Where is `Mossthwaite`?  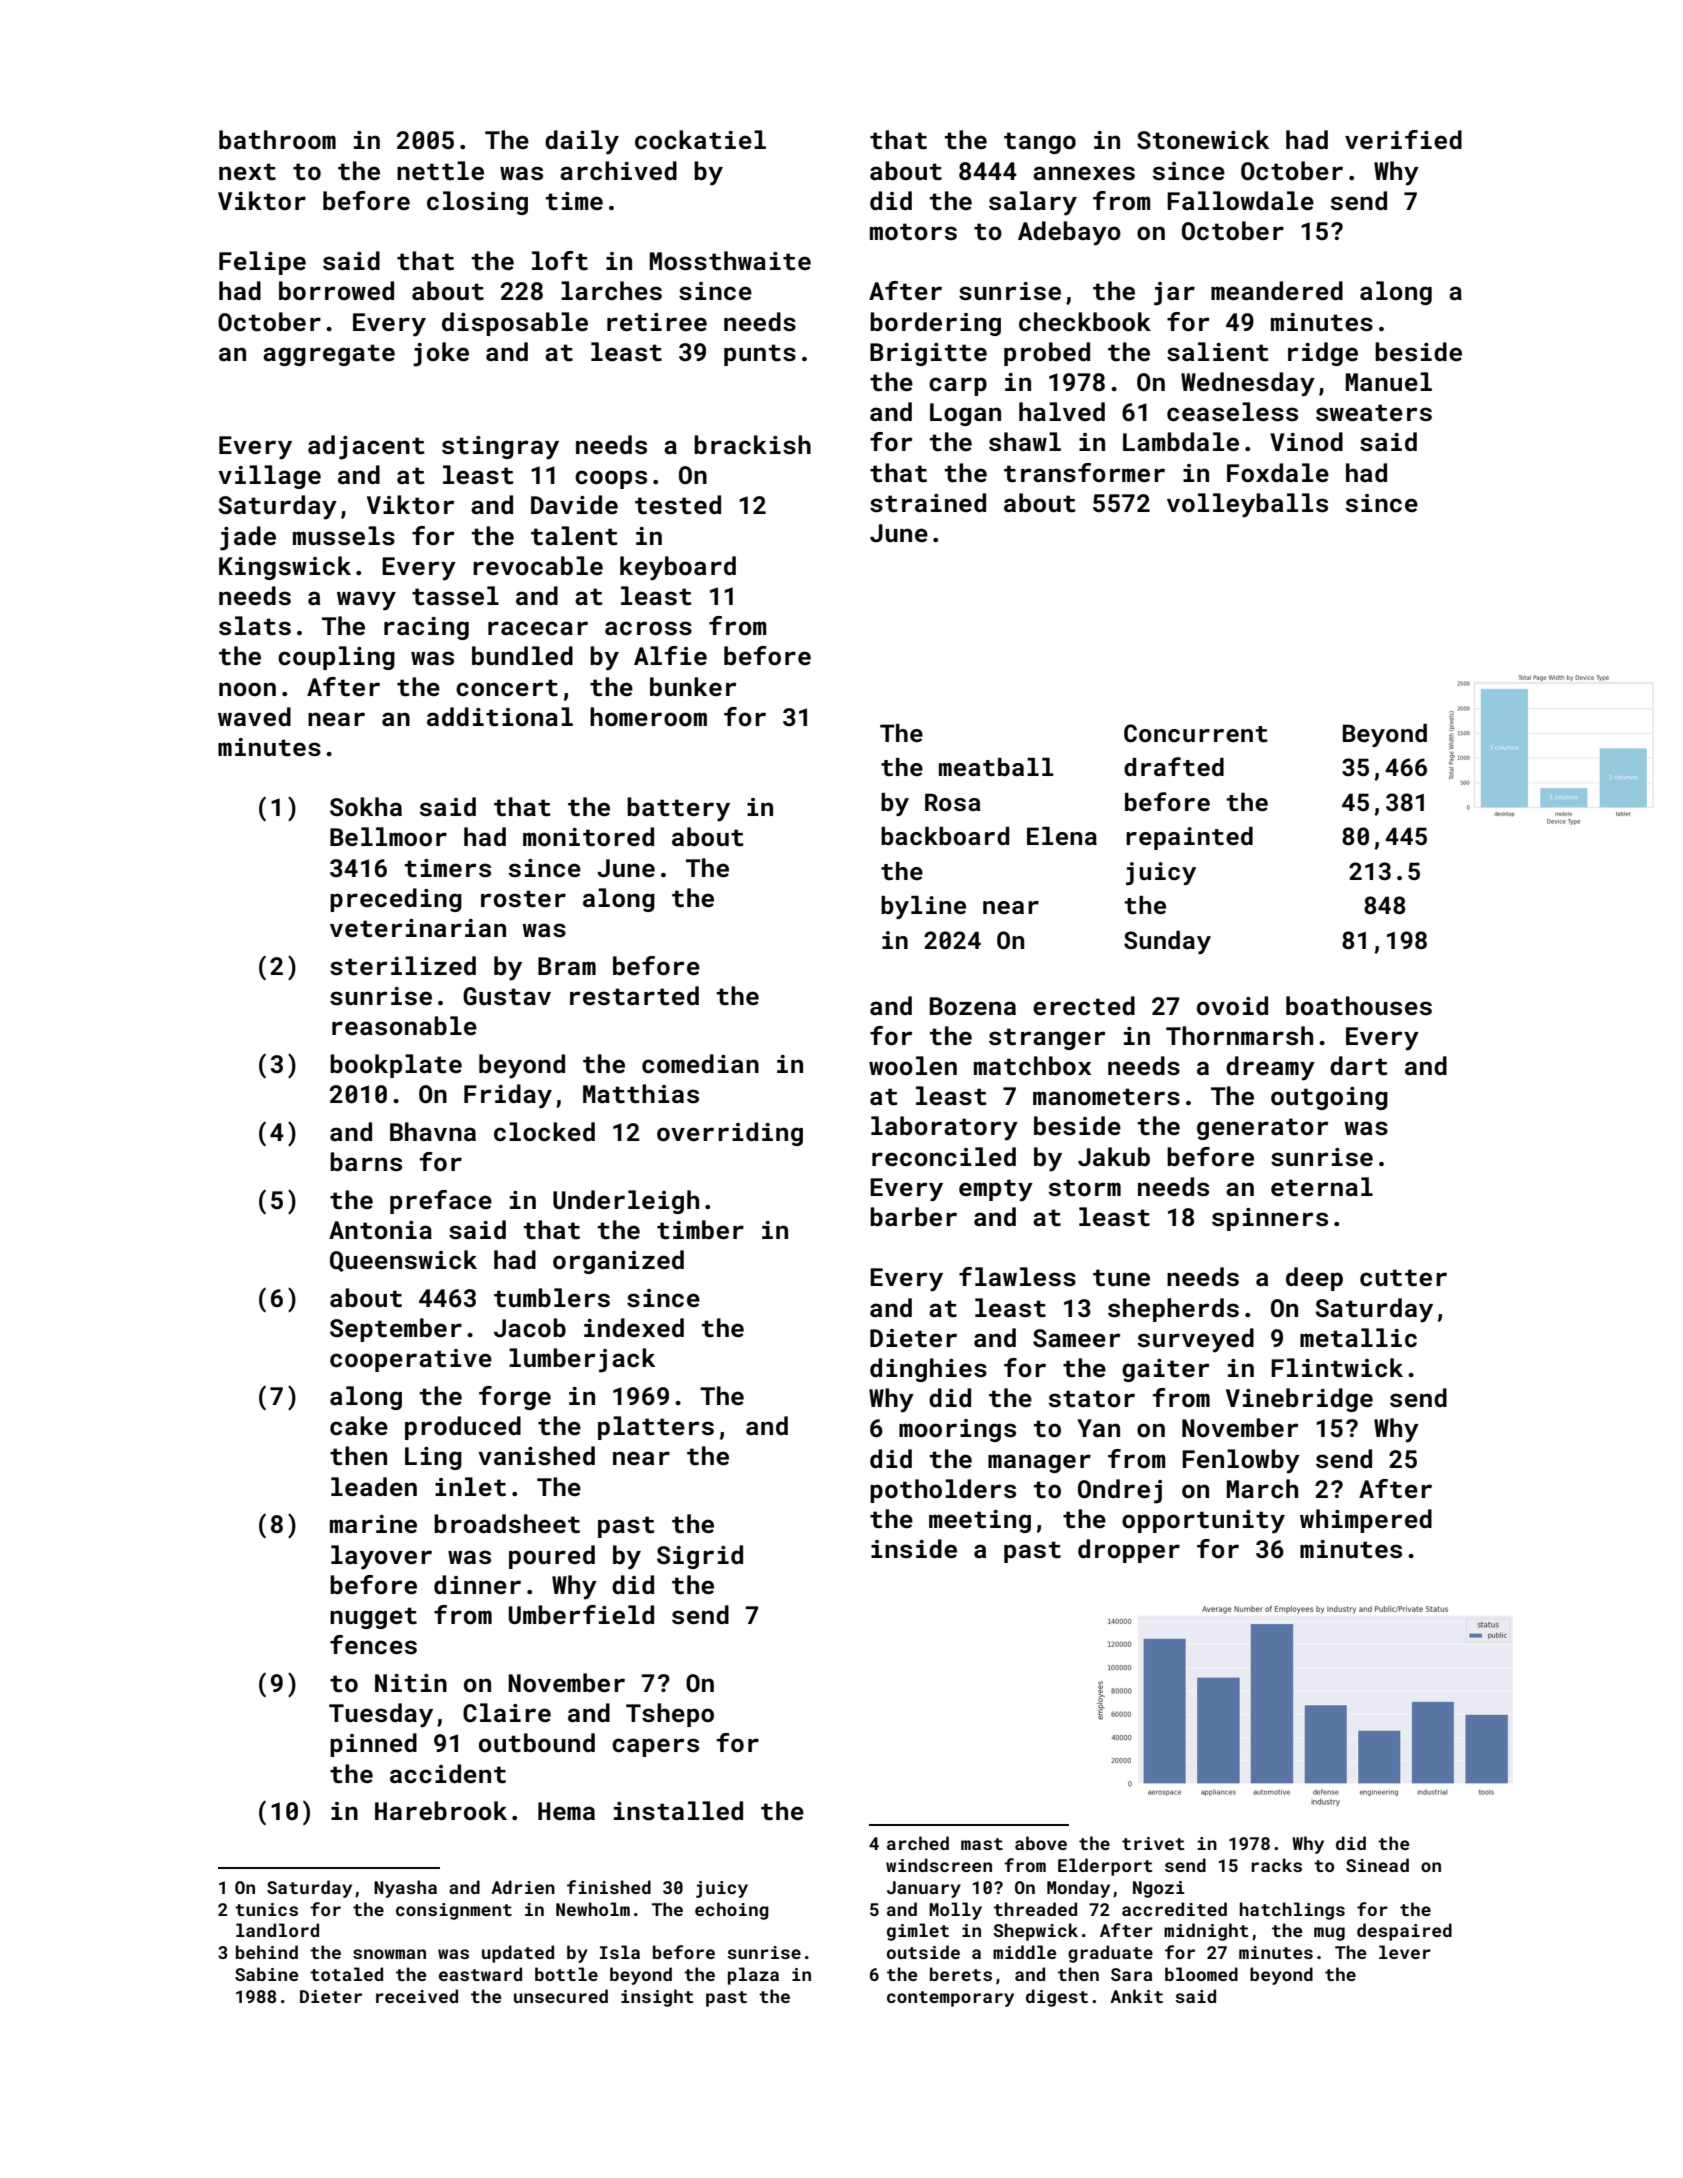
Mossthwaite is located at coordinates (730, 261).
